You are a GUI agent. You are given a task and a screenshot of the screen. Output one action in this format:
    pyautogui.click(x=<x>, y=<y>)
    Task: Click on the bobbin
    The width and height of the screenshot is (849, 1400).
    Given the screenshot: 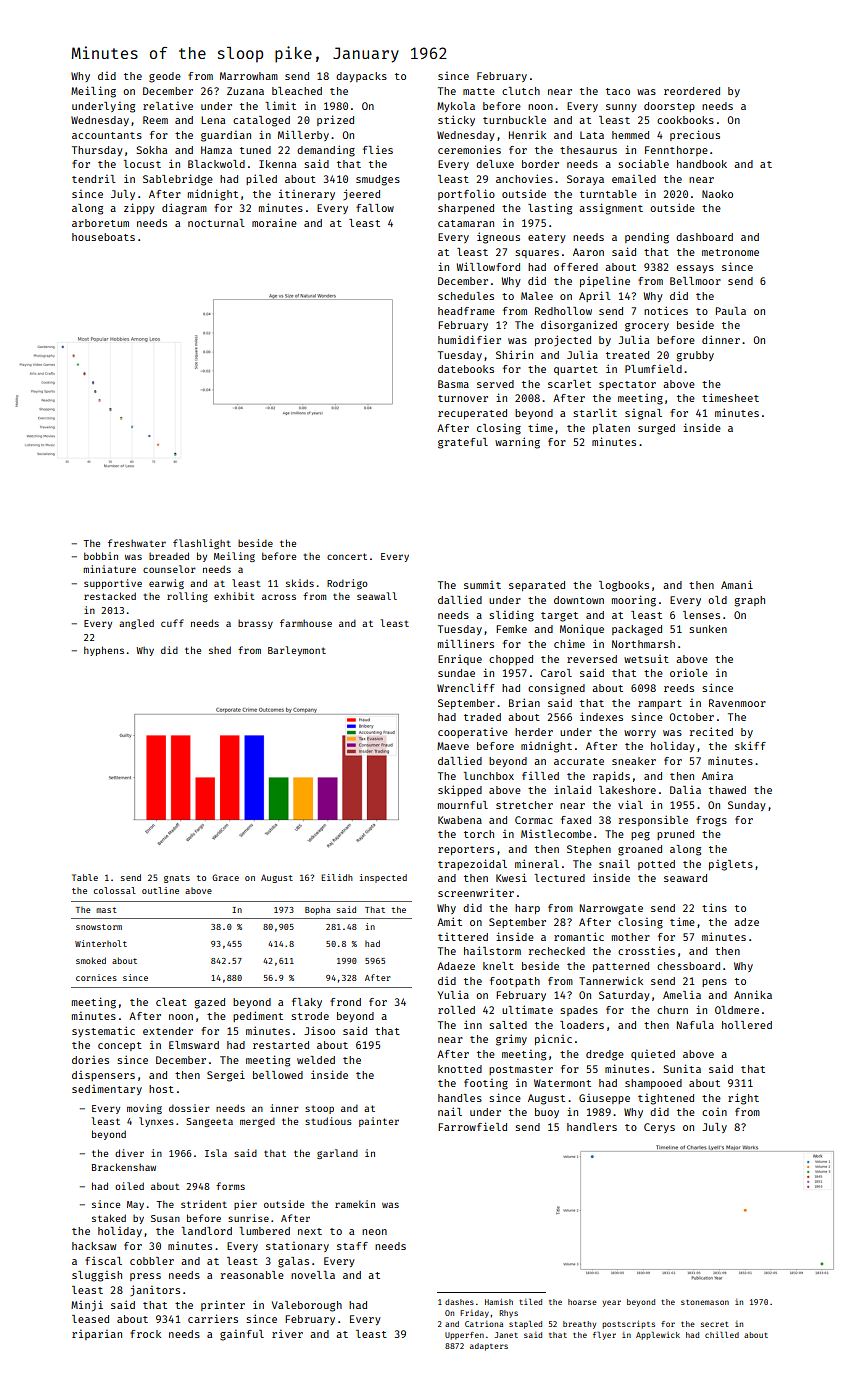 What is the action you would take?
    pyautogui.click(x=101, y=556)
